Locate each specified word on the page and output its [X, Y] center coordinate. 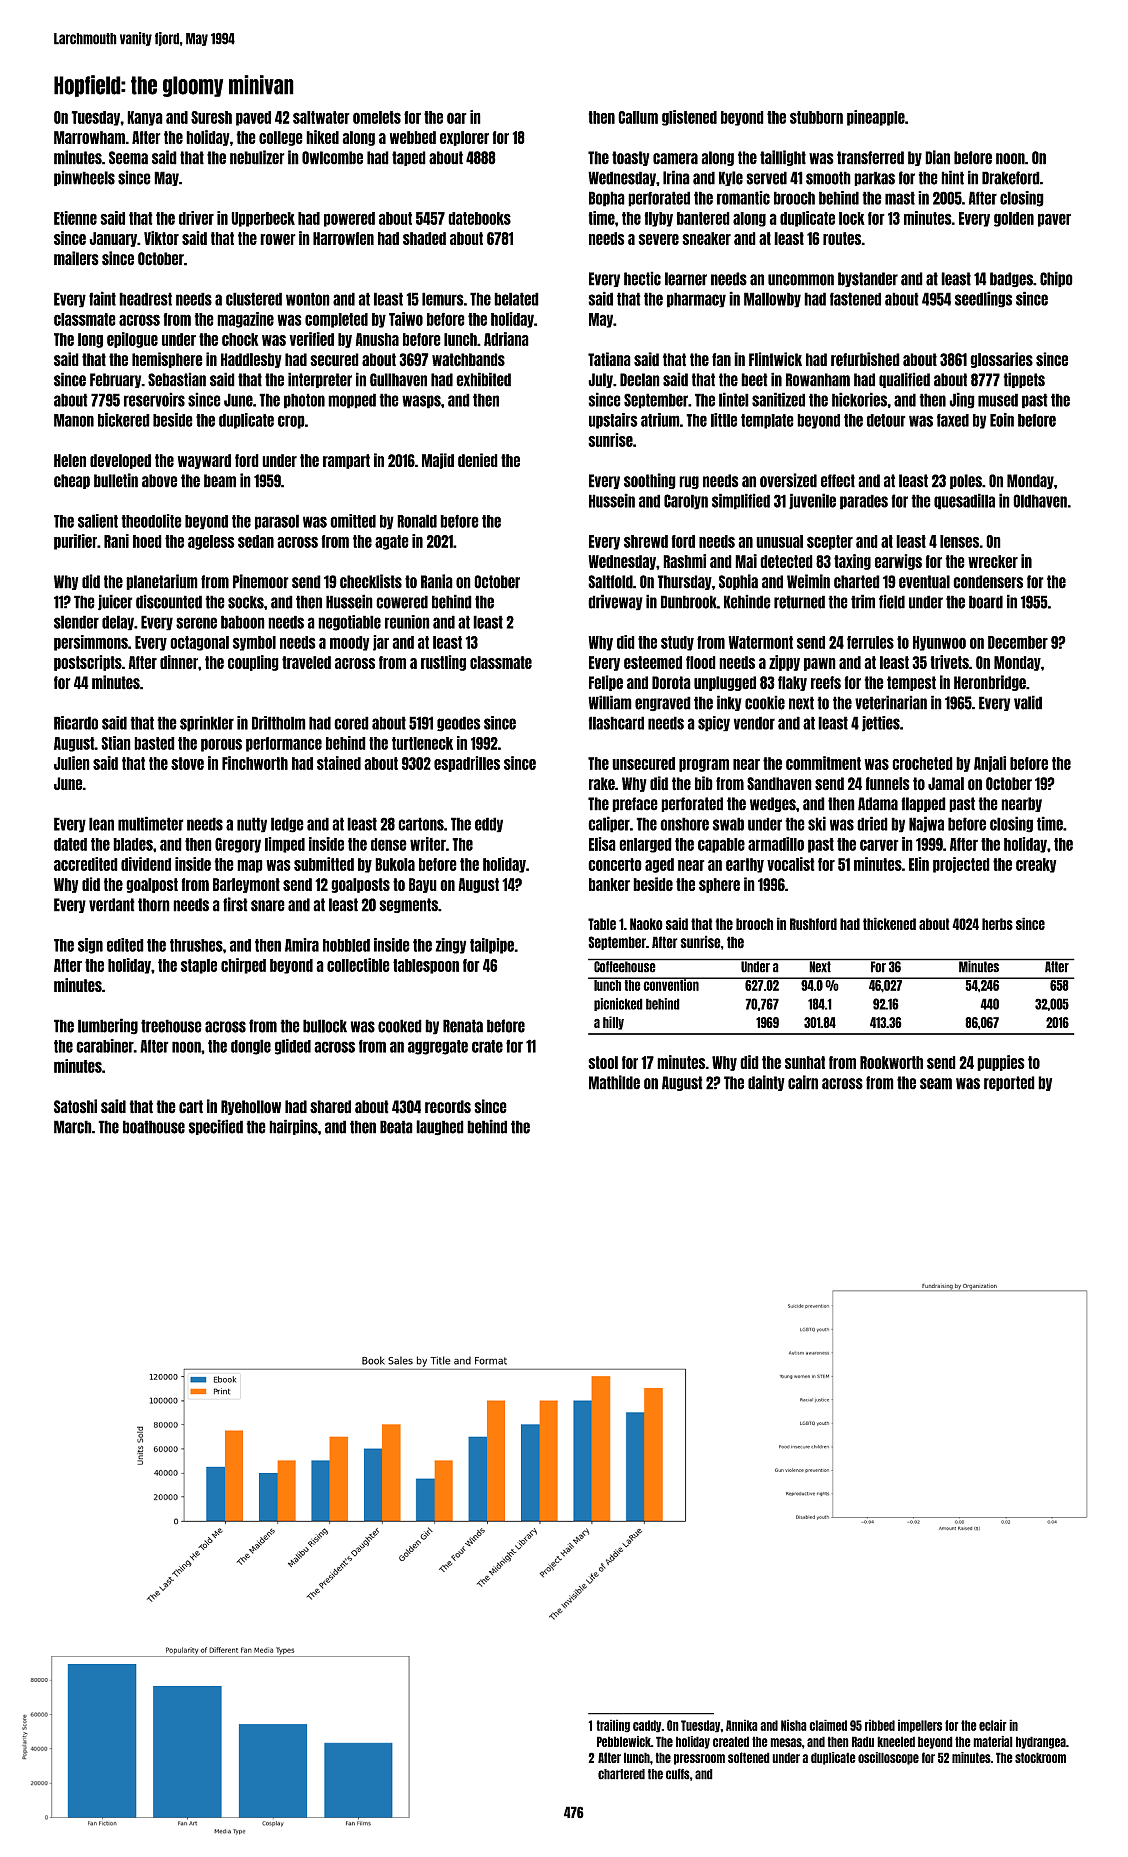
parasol [277, 522]
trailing [613, 1726]
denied [478, 460]
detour [886, 420]
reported [1009, 1083]
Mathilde [614, 1082]
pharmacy [696, 300]
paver [1054, 220]
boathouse [154, 1127]
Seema [128, 158]
